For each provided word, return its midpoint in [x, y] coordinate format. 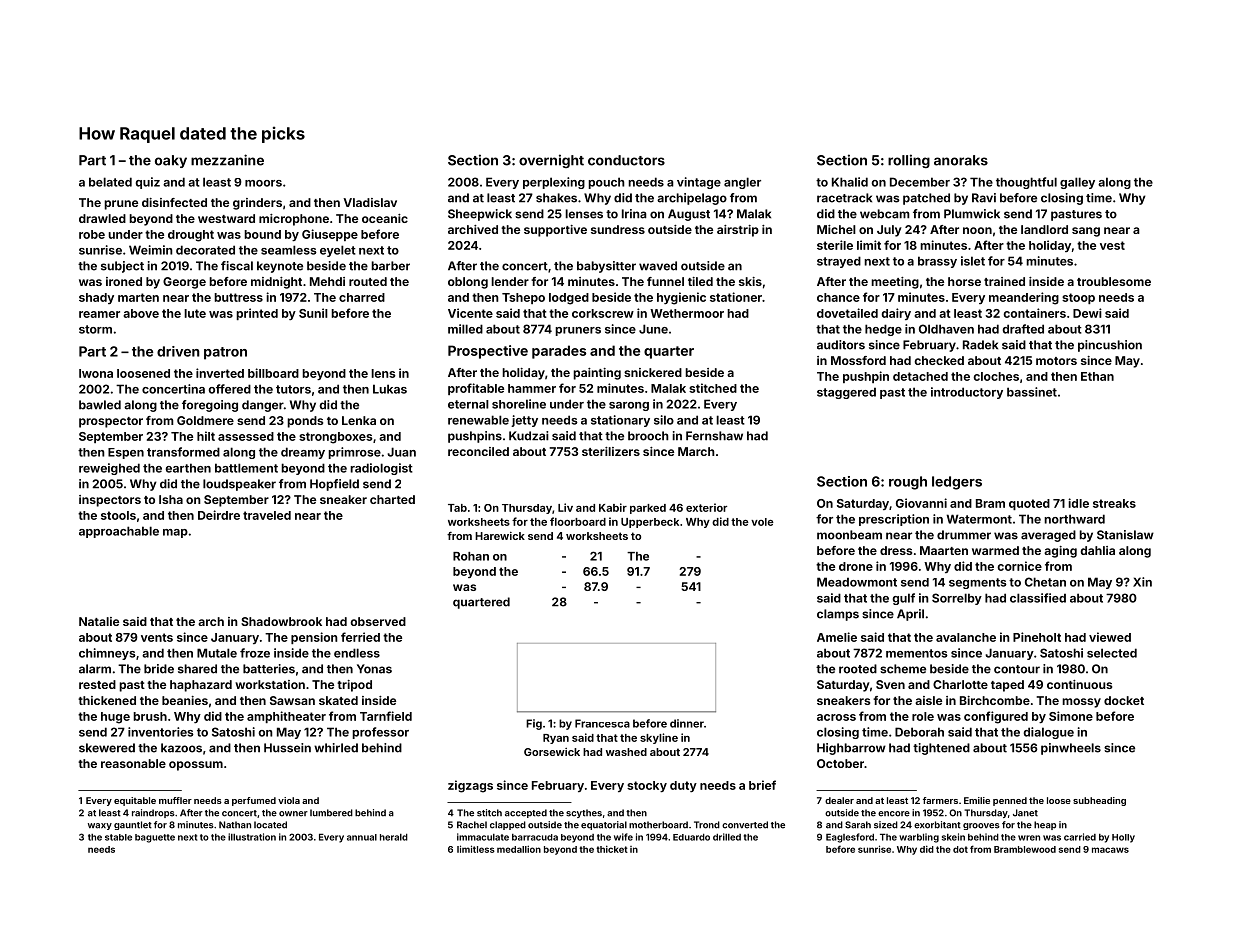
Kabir [613, 507]
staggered [846, 393]
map [175, 533]
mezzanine [227, 160]
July [889, 231]
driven [178, 351]
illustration [252, 837]
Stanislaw [1125, 535]
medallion [519, 849]
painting [597, 374]
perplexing [554, 183]
